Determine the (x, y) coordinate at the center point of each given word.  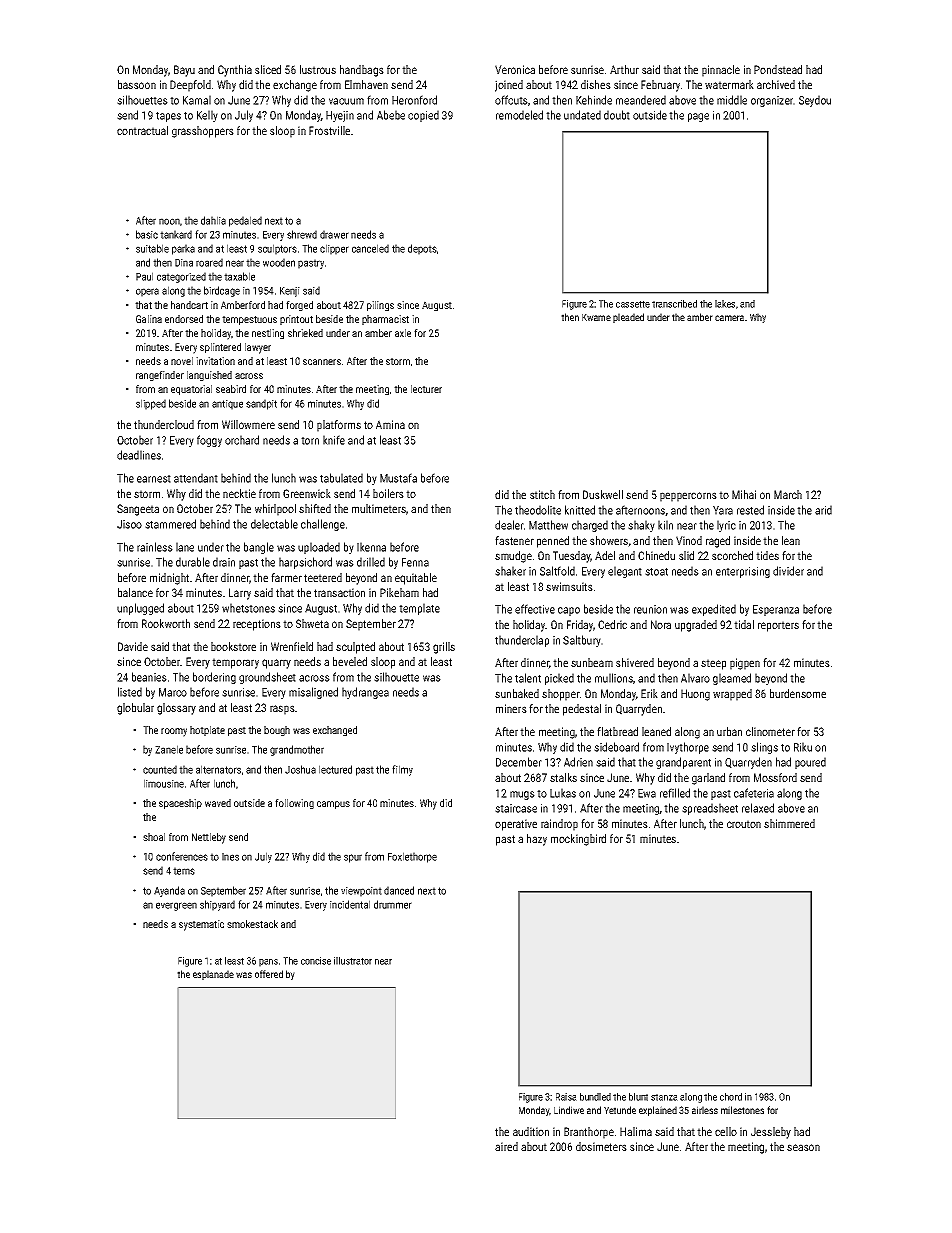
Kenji (290, 292)
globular (135, 709)
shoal (154, 837)
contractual (142, 130)
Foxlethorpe (412, 857)
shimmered (789, 823)
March (788, 494)
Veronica (515, 69)
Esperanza (776, 610)
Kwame (596, 317)
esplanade (213, 975)
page (698, 117)
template (419, 609)
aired (506, 1146)
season (803, 1147)
